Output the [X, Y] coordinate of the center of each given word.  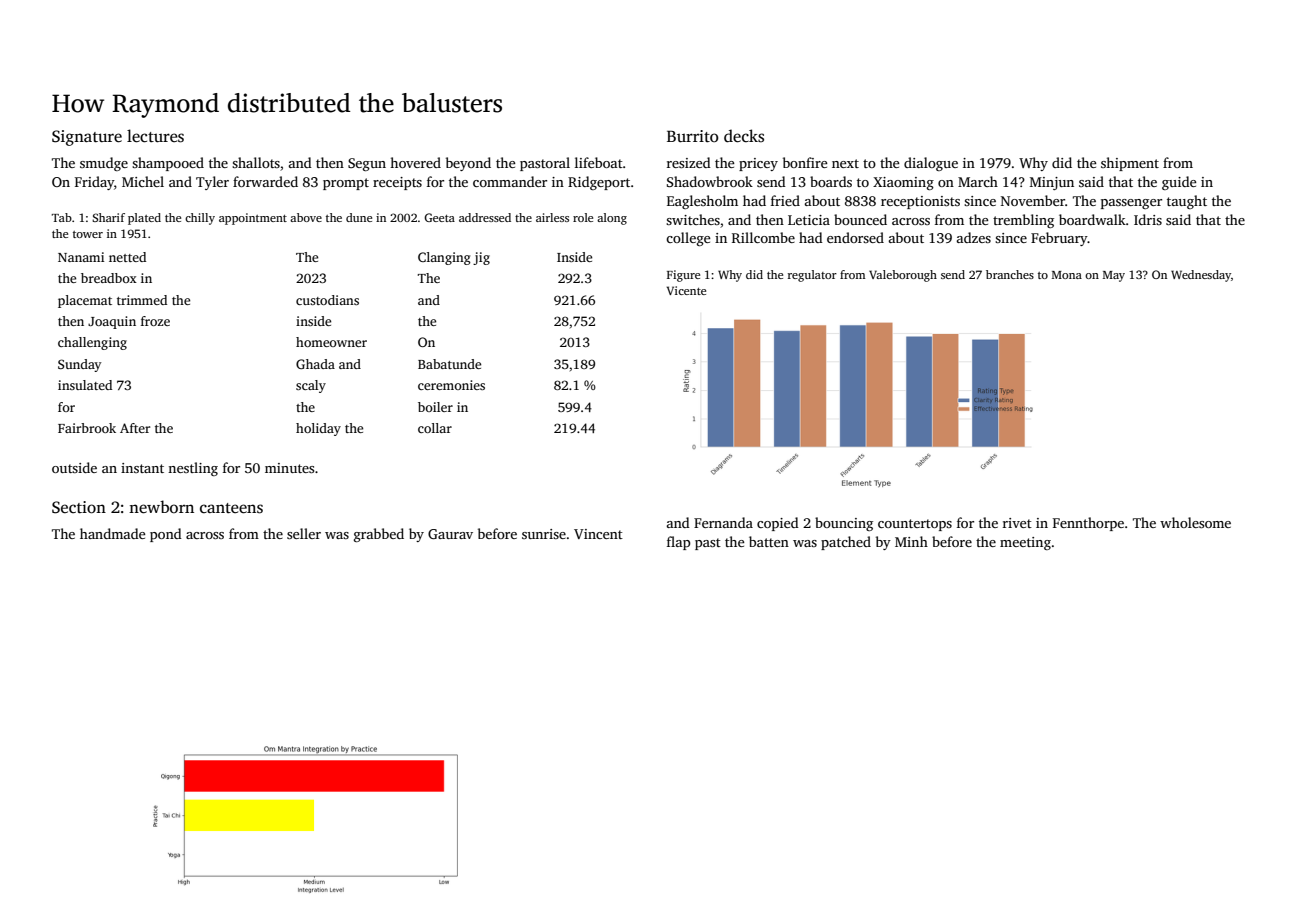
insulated [85, 385]
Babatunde [449, 364]
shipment [1130, 164]
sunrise [544, 534]
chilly [200, 219]
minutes [289, 468]
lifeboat [599, 162]
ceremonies [451, 385]
